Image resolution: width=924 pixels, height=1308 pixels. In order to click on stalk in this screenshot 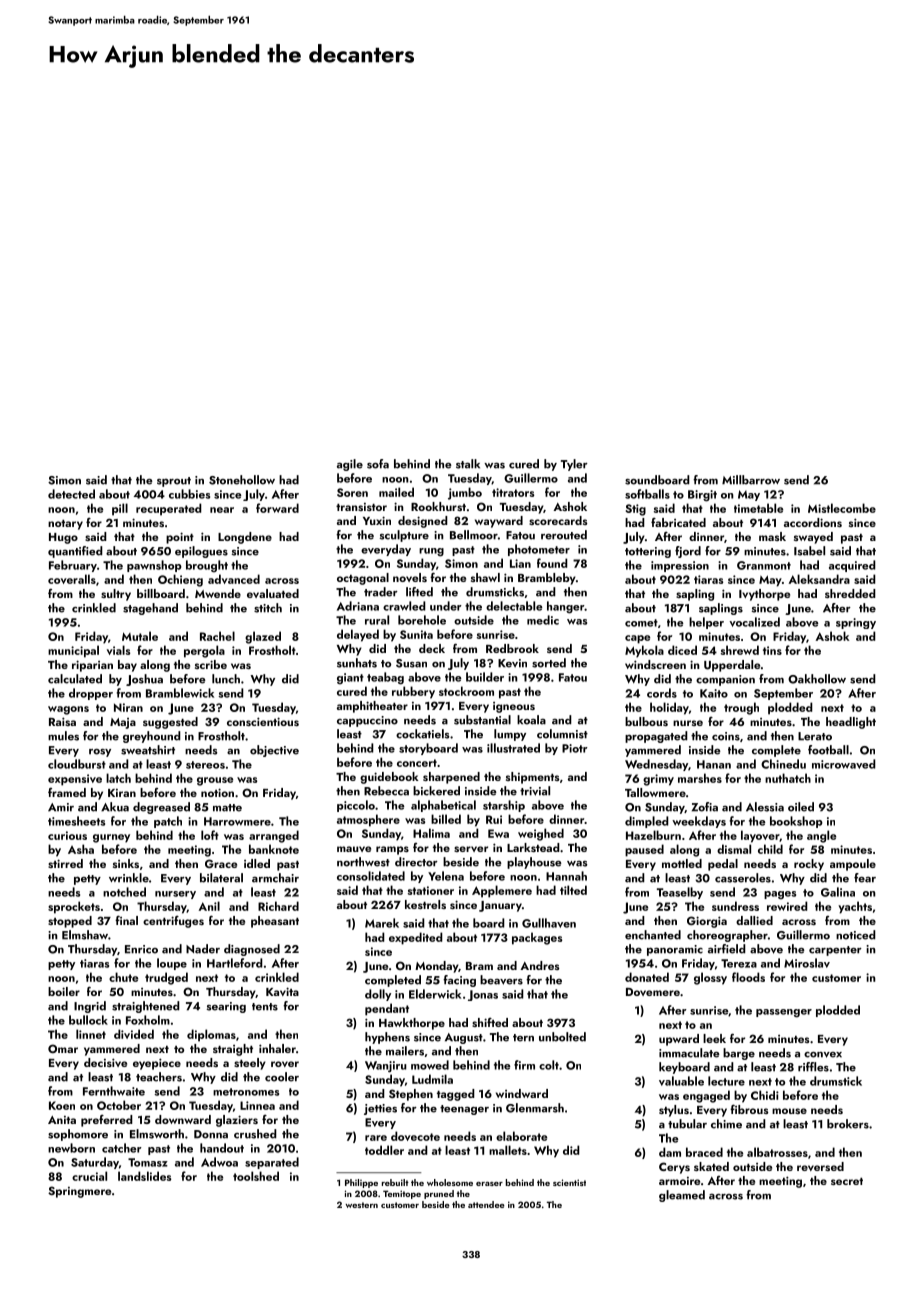, I will do `click(468, 464)`.
